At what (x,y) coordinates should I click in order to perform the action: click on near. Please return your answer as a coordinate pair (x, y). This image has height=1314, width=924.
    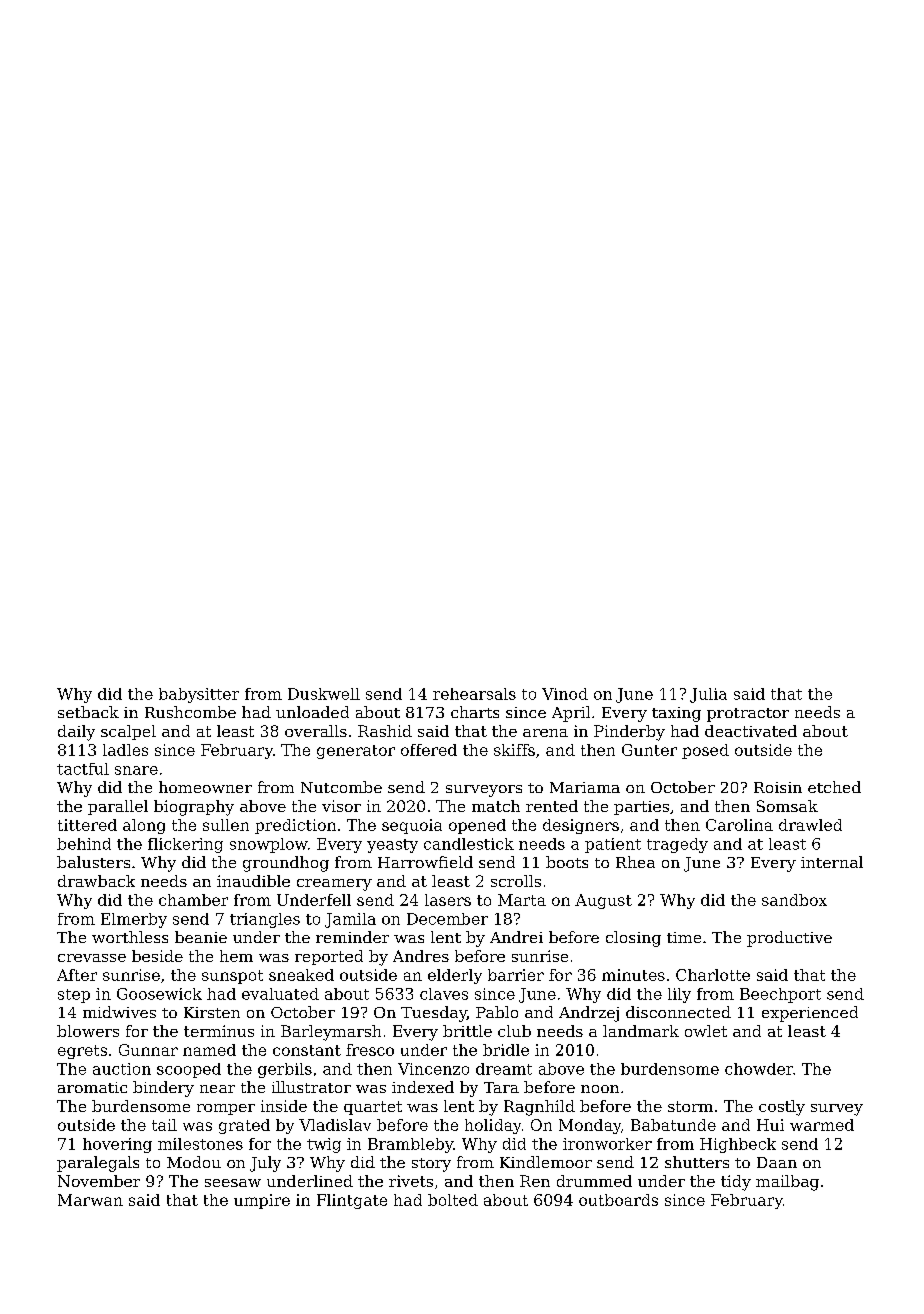
    Looking at the image, I should click on (217, 1089).
